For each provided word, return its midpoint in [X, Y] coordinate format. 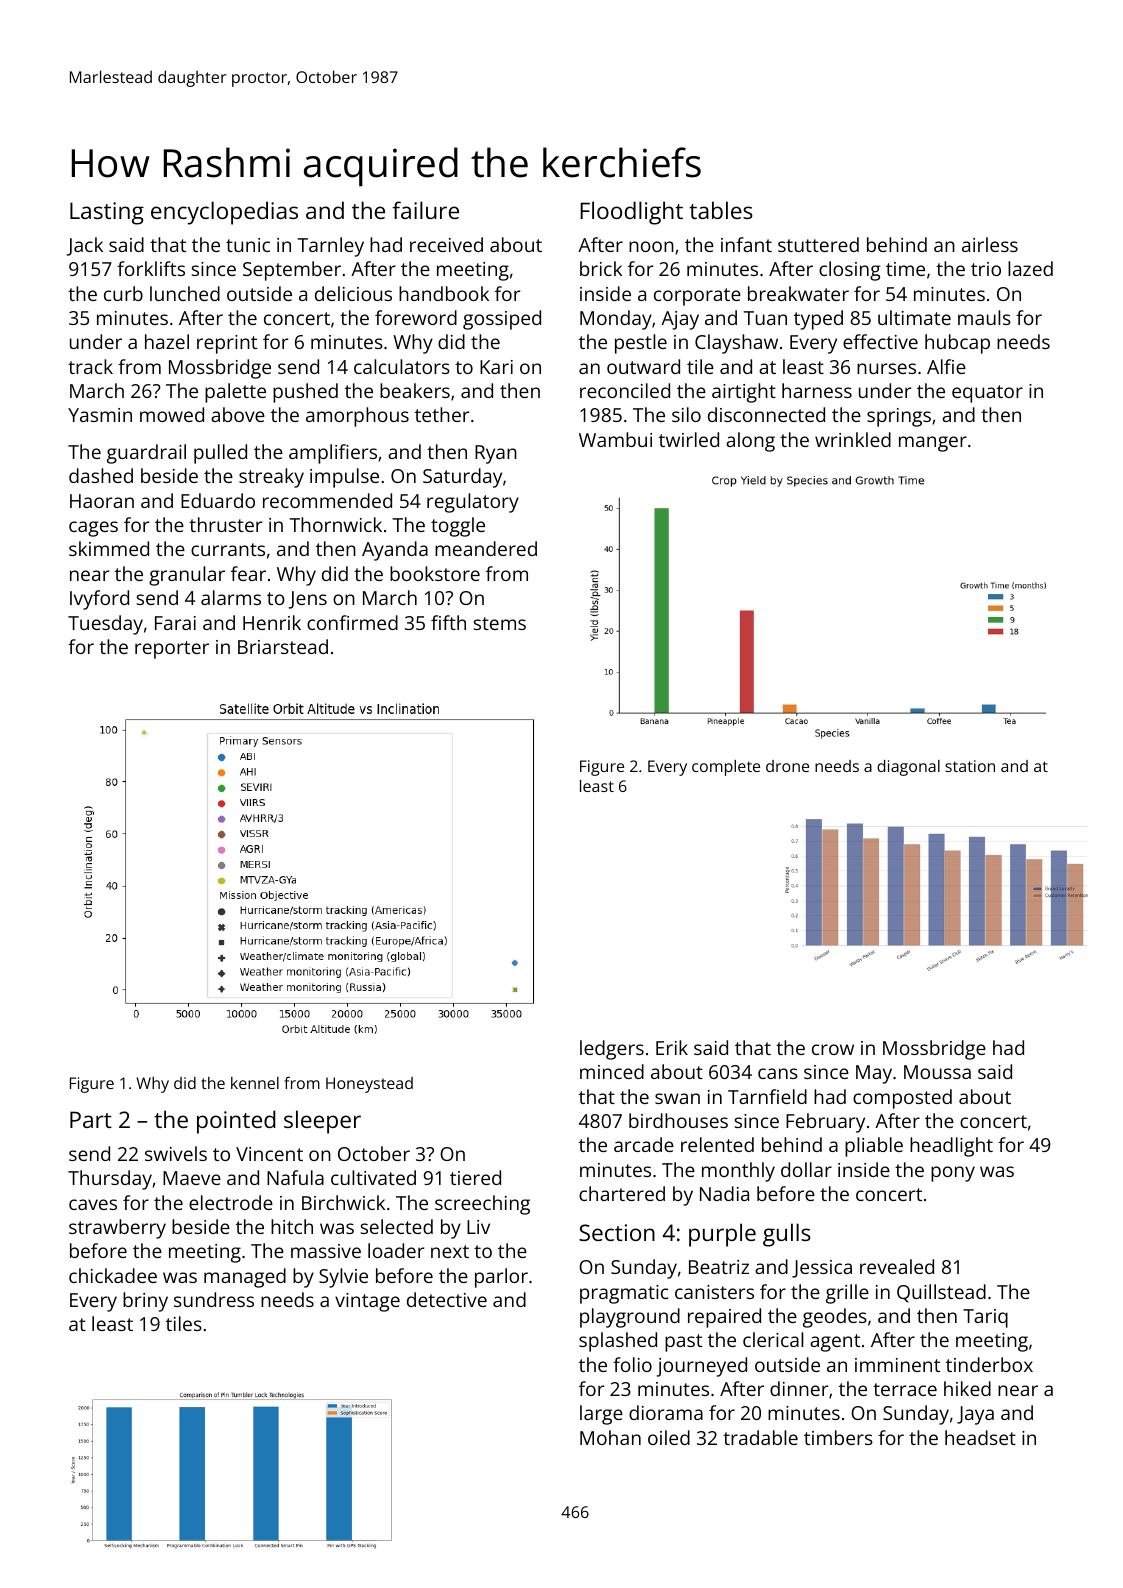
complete [726, 768]
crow [833, 1049]
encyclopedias [224, 213]
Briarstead [283, 646]
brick [601, 268]
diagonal [908, 768]
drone [787, 766]
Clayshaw [736, 344]
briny [145, 1302]
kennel [255, 1083]
